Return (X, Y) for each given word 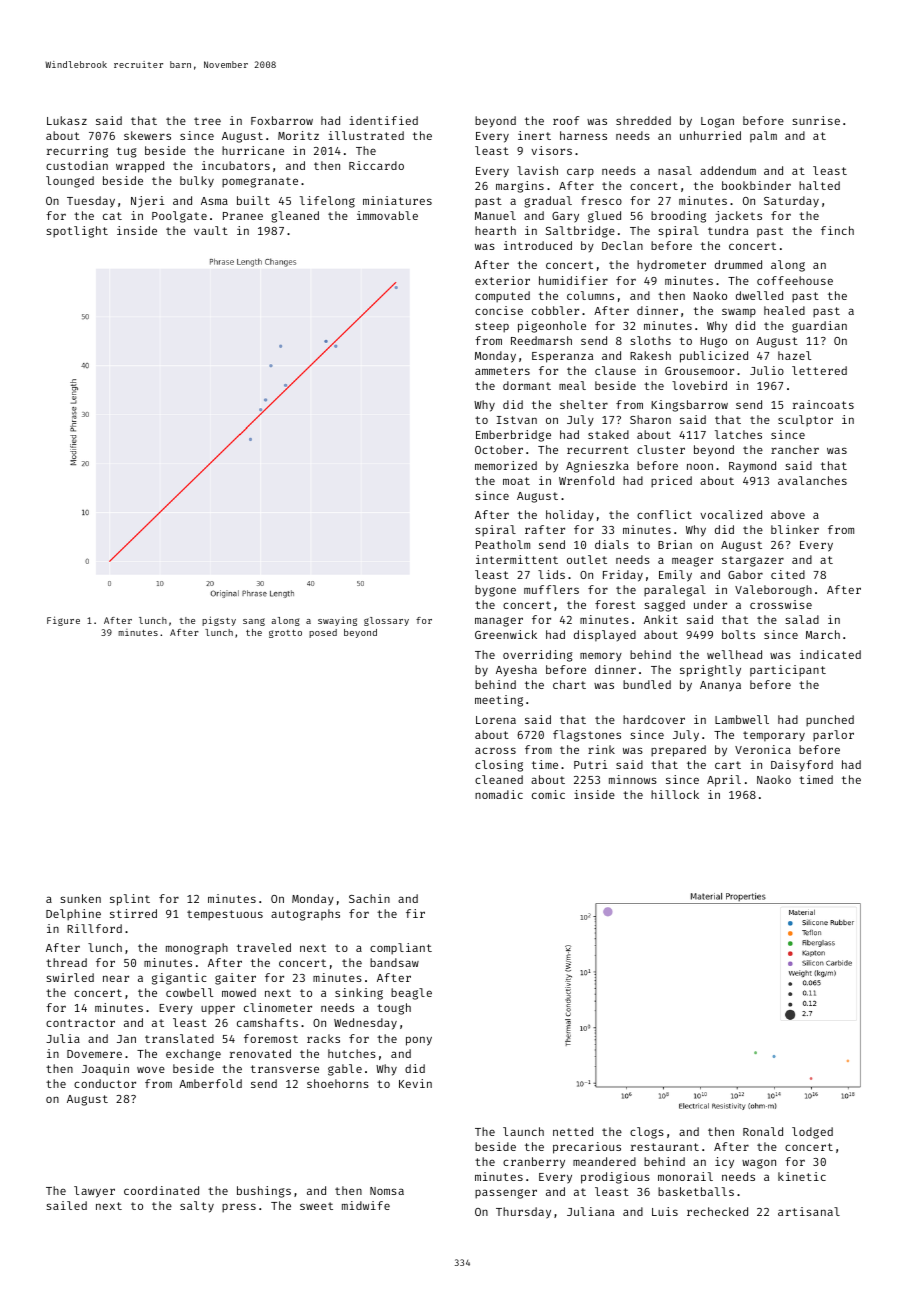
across (495, 750)
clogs (647, 1133)
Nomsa (387, 1191)
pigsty (219, 621)
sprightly (710, 671)
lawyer (94, 1192)
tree (207, 121)
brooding (678, 217)
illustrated (366, 135)
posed (323, 633)
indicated (830, 654)
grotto (285, 634)
